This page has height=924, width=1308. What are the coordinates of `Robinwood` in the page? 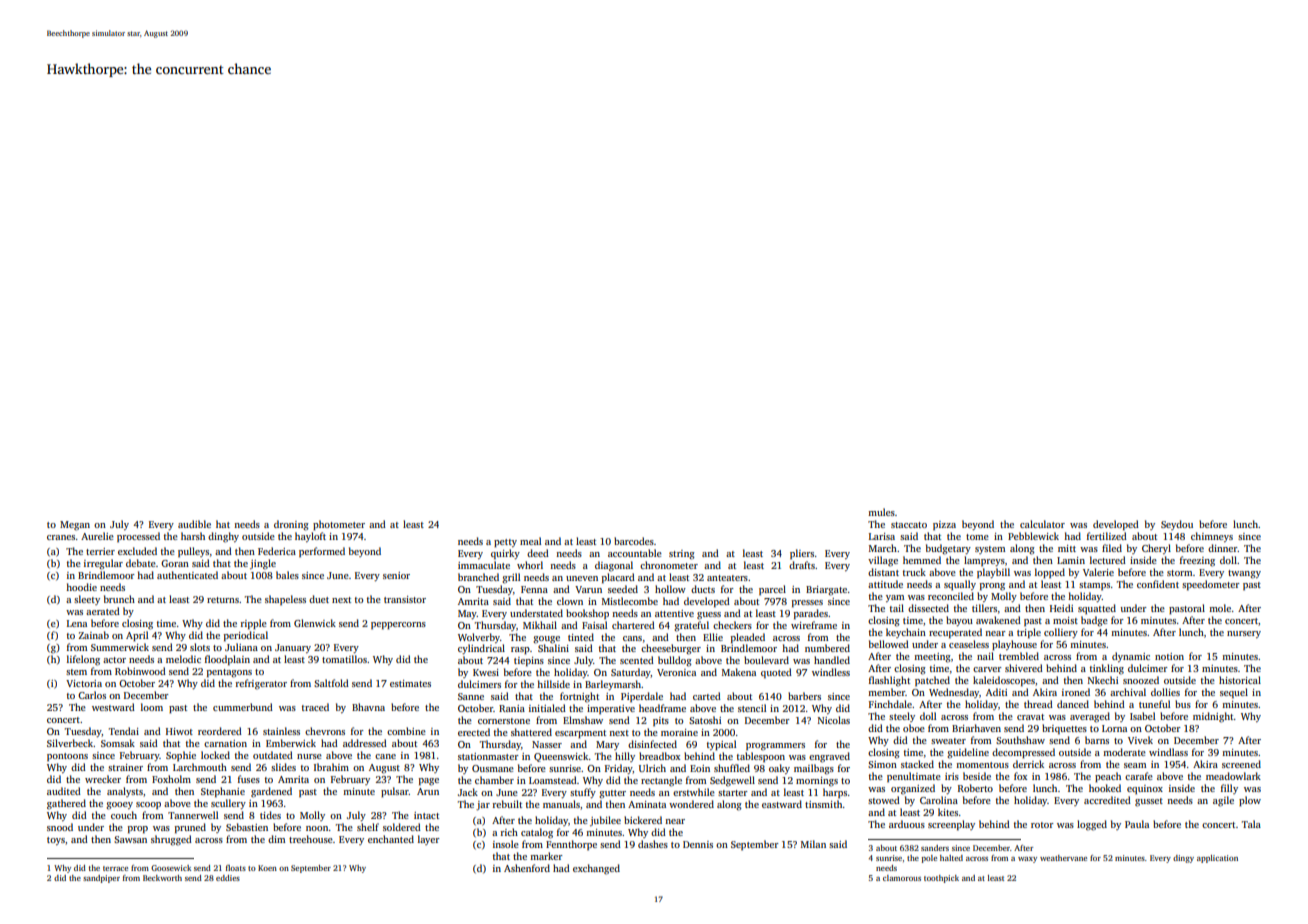 It's located at (140, 671).
